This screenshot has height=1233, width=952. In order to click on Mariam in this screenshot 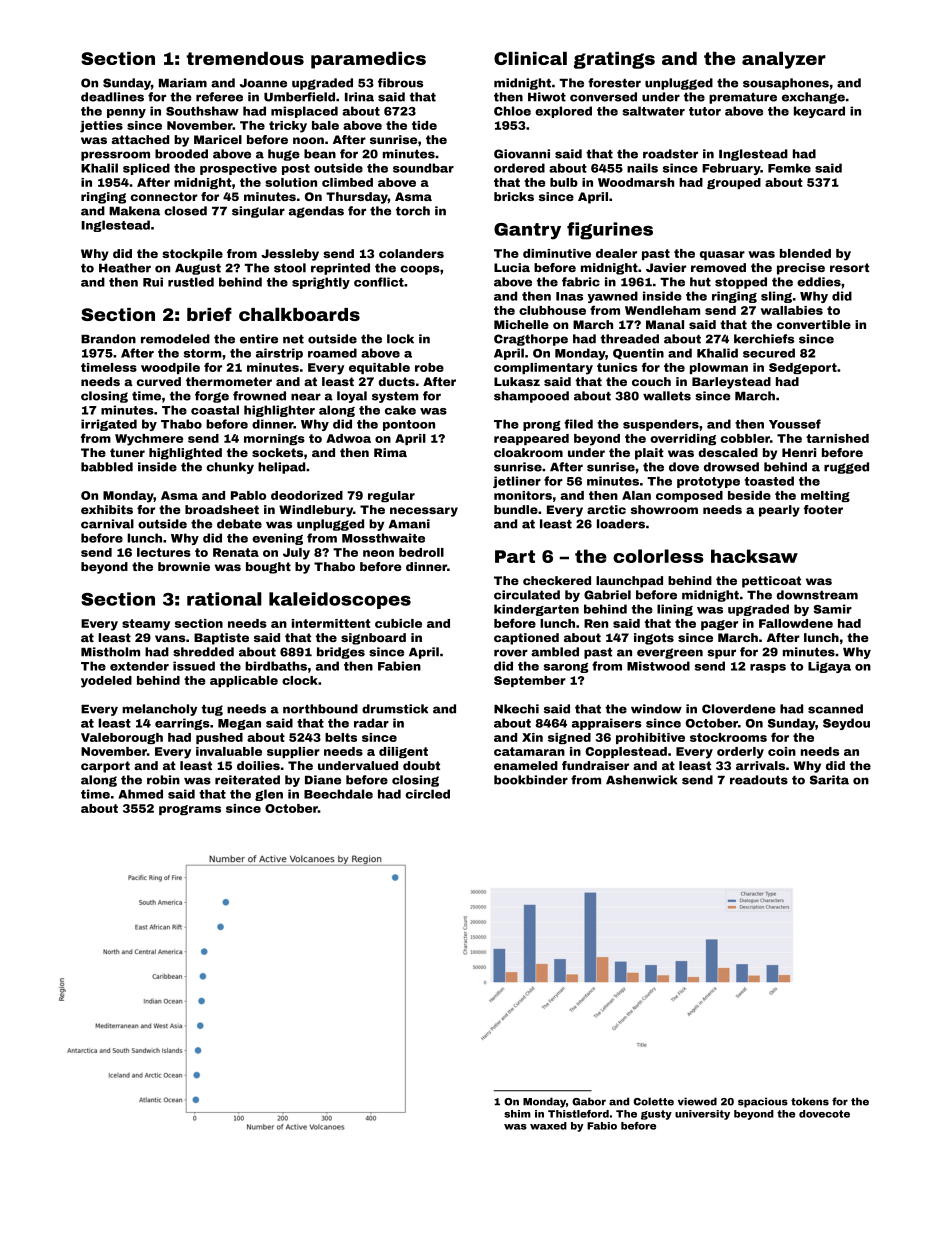, I will do `click(183, 83)`.
